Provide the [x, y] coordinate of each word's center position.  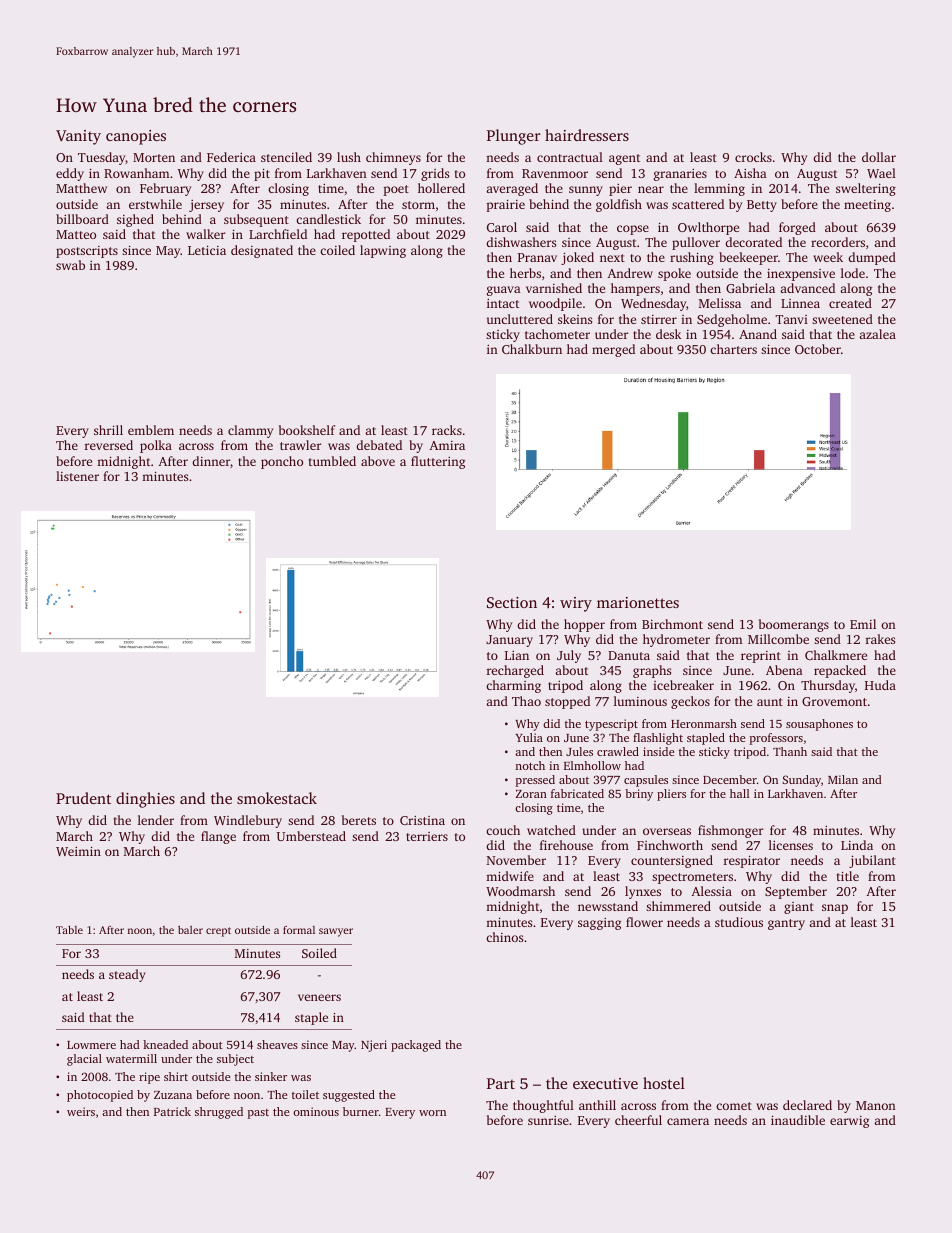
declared [807, 1105]
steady [127, 975]
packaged [416, 1046]
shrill [108, 430]
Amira [447, 445]
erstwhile [155, 204]
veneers [319, 997]
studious [739, 922]
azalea [877, 334]
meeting [867, 206]
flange [218, 837]
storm [418, 205]
